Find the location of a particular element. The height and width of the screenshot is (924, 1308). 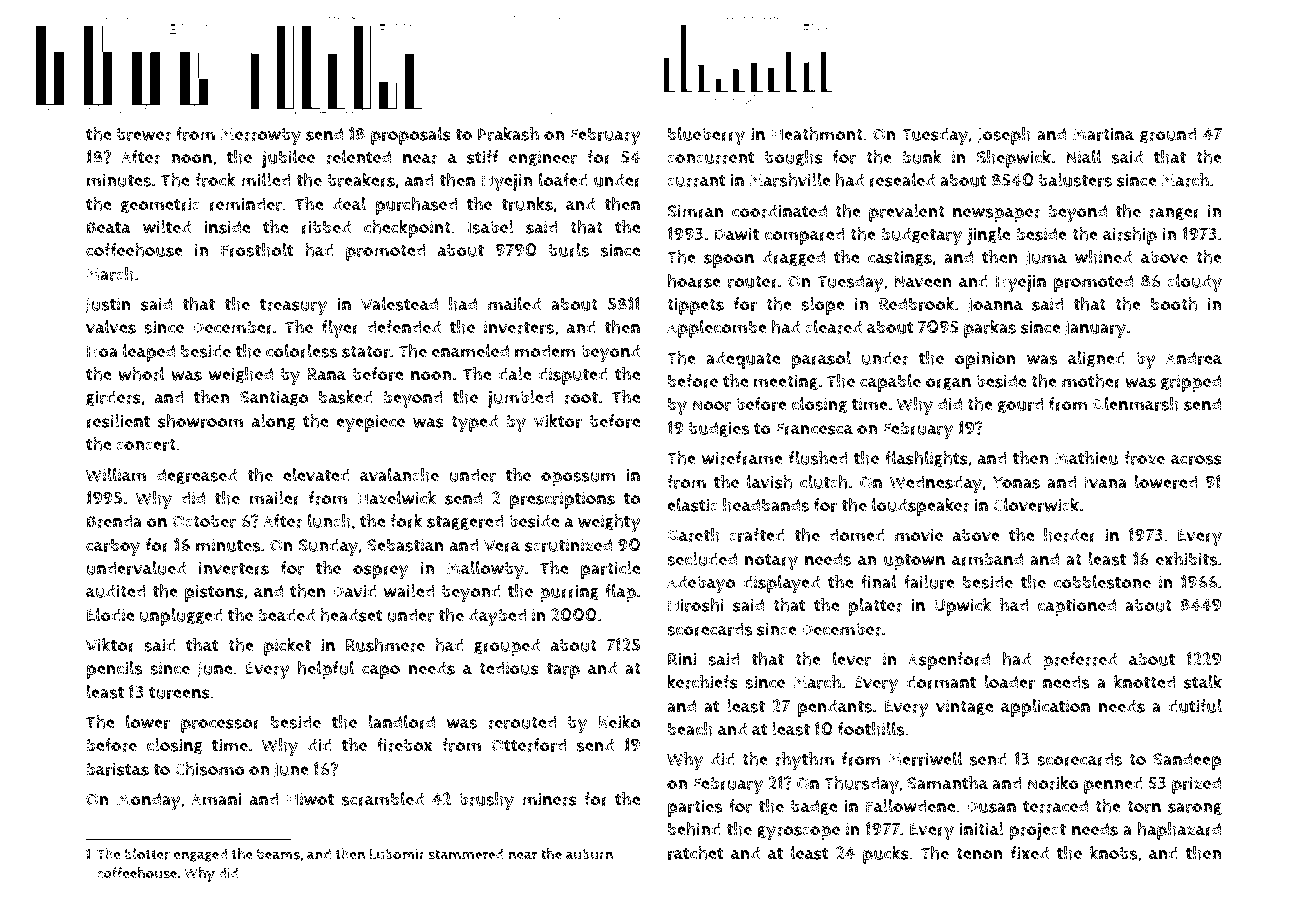

Prakash is located at coordinates (508, 134).
